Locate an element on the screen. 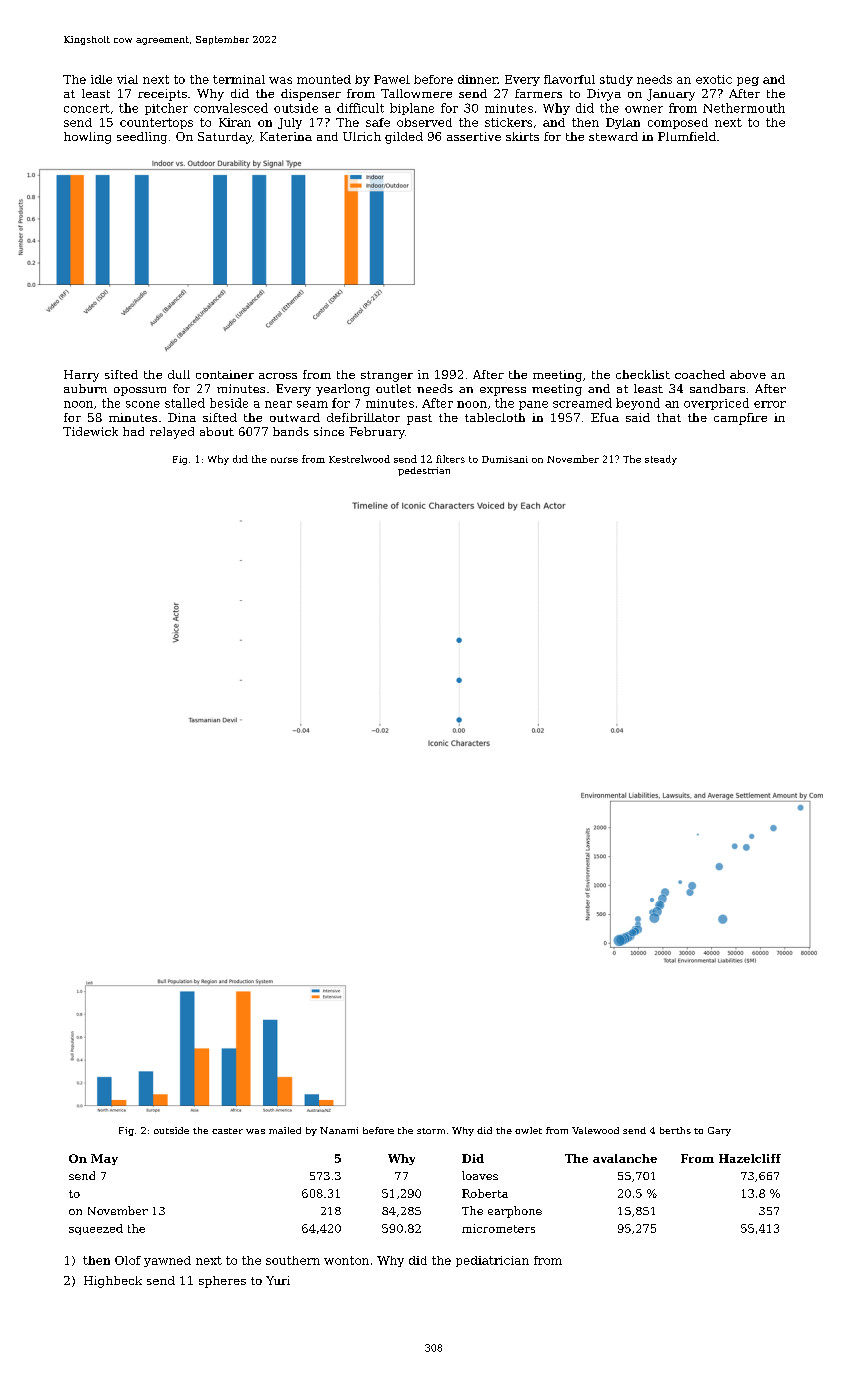 The height and width of the screenshot is (1400, 849). dinner is located at coordinates (477, 79).
